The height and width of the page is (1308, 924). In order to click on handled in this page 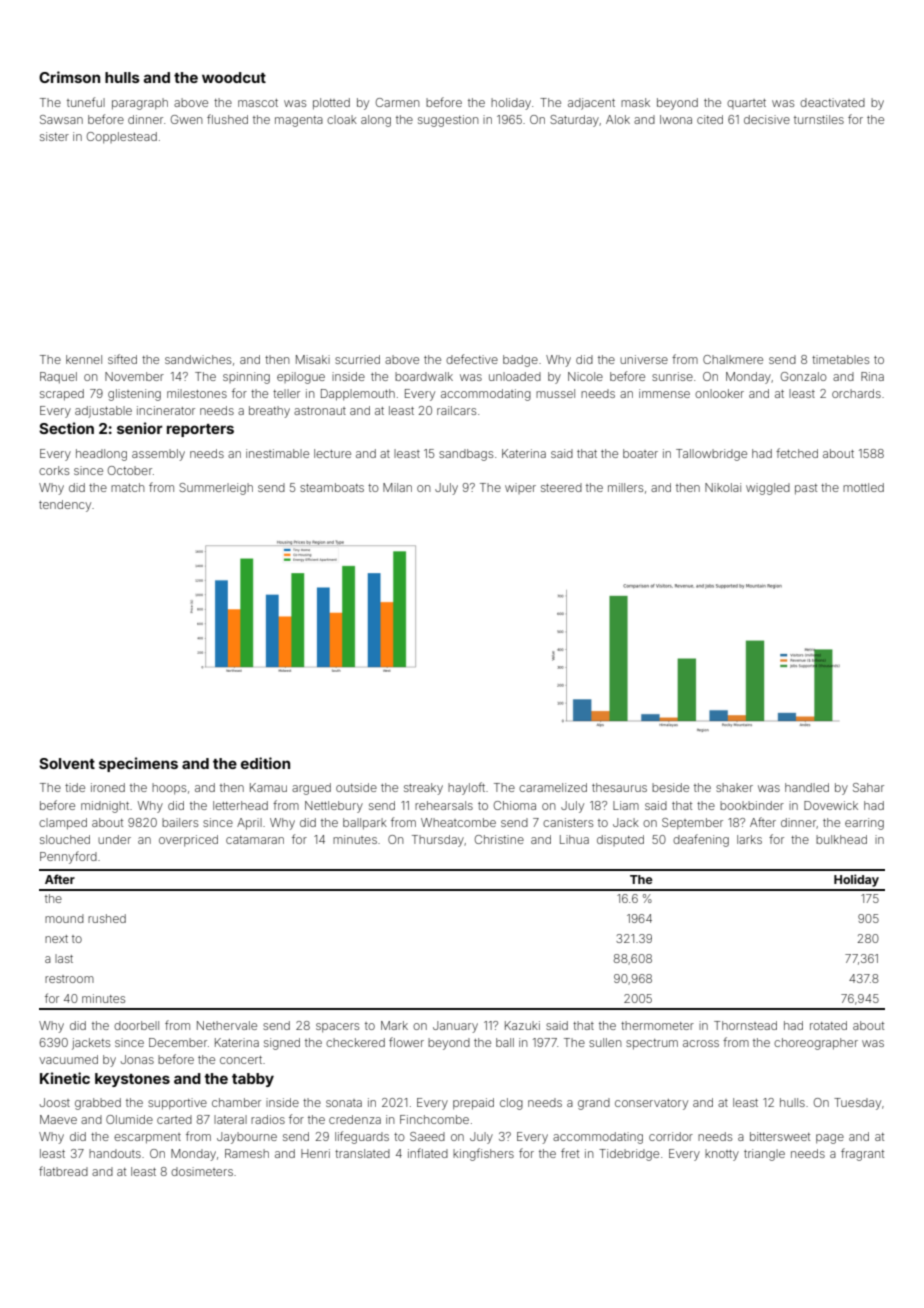, I will do `click(807, 787)`.
